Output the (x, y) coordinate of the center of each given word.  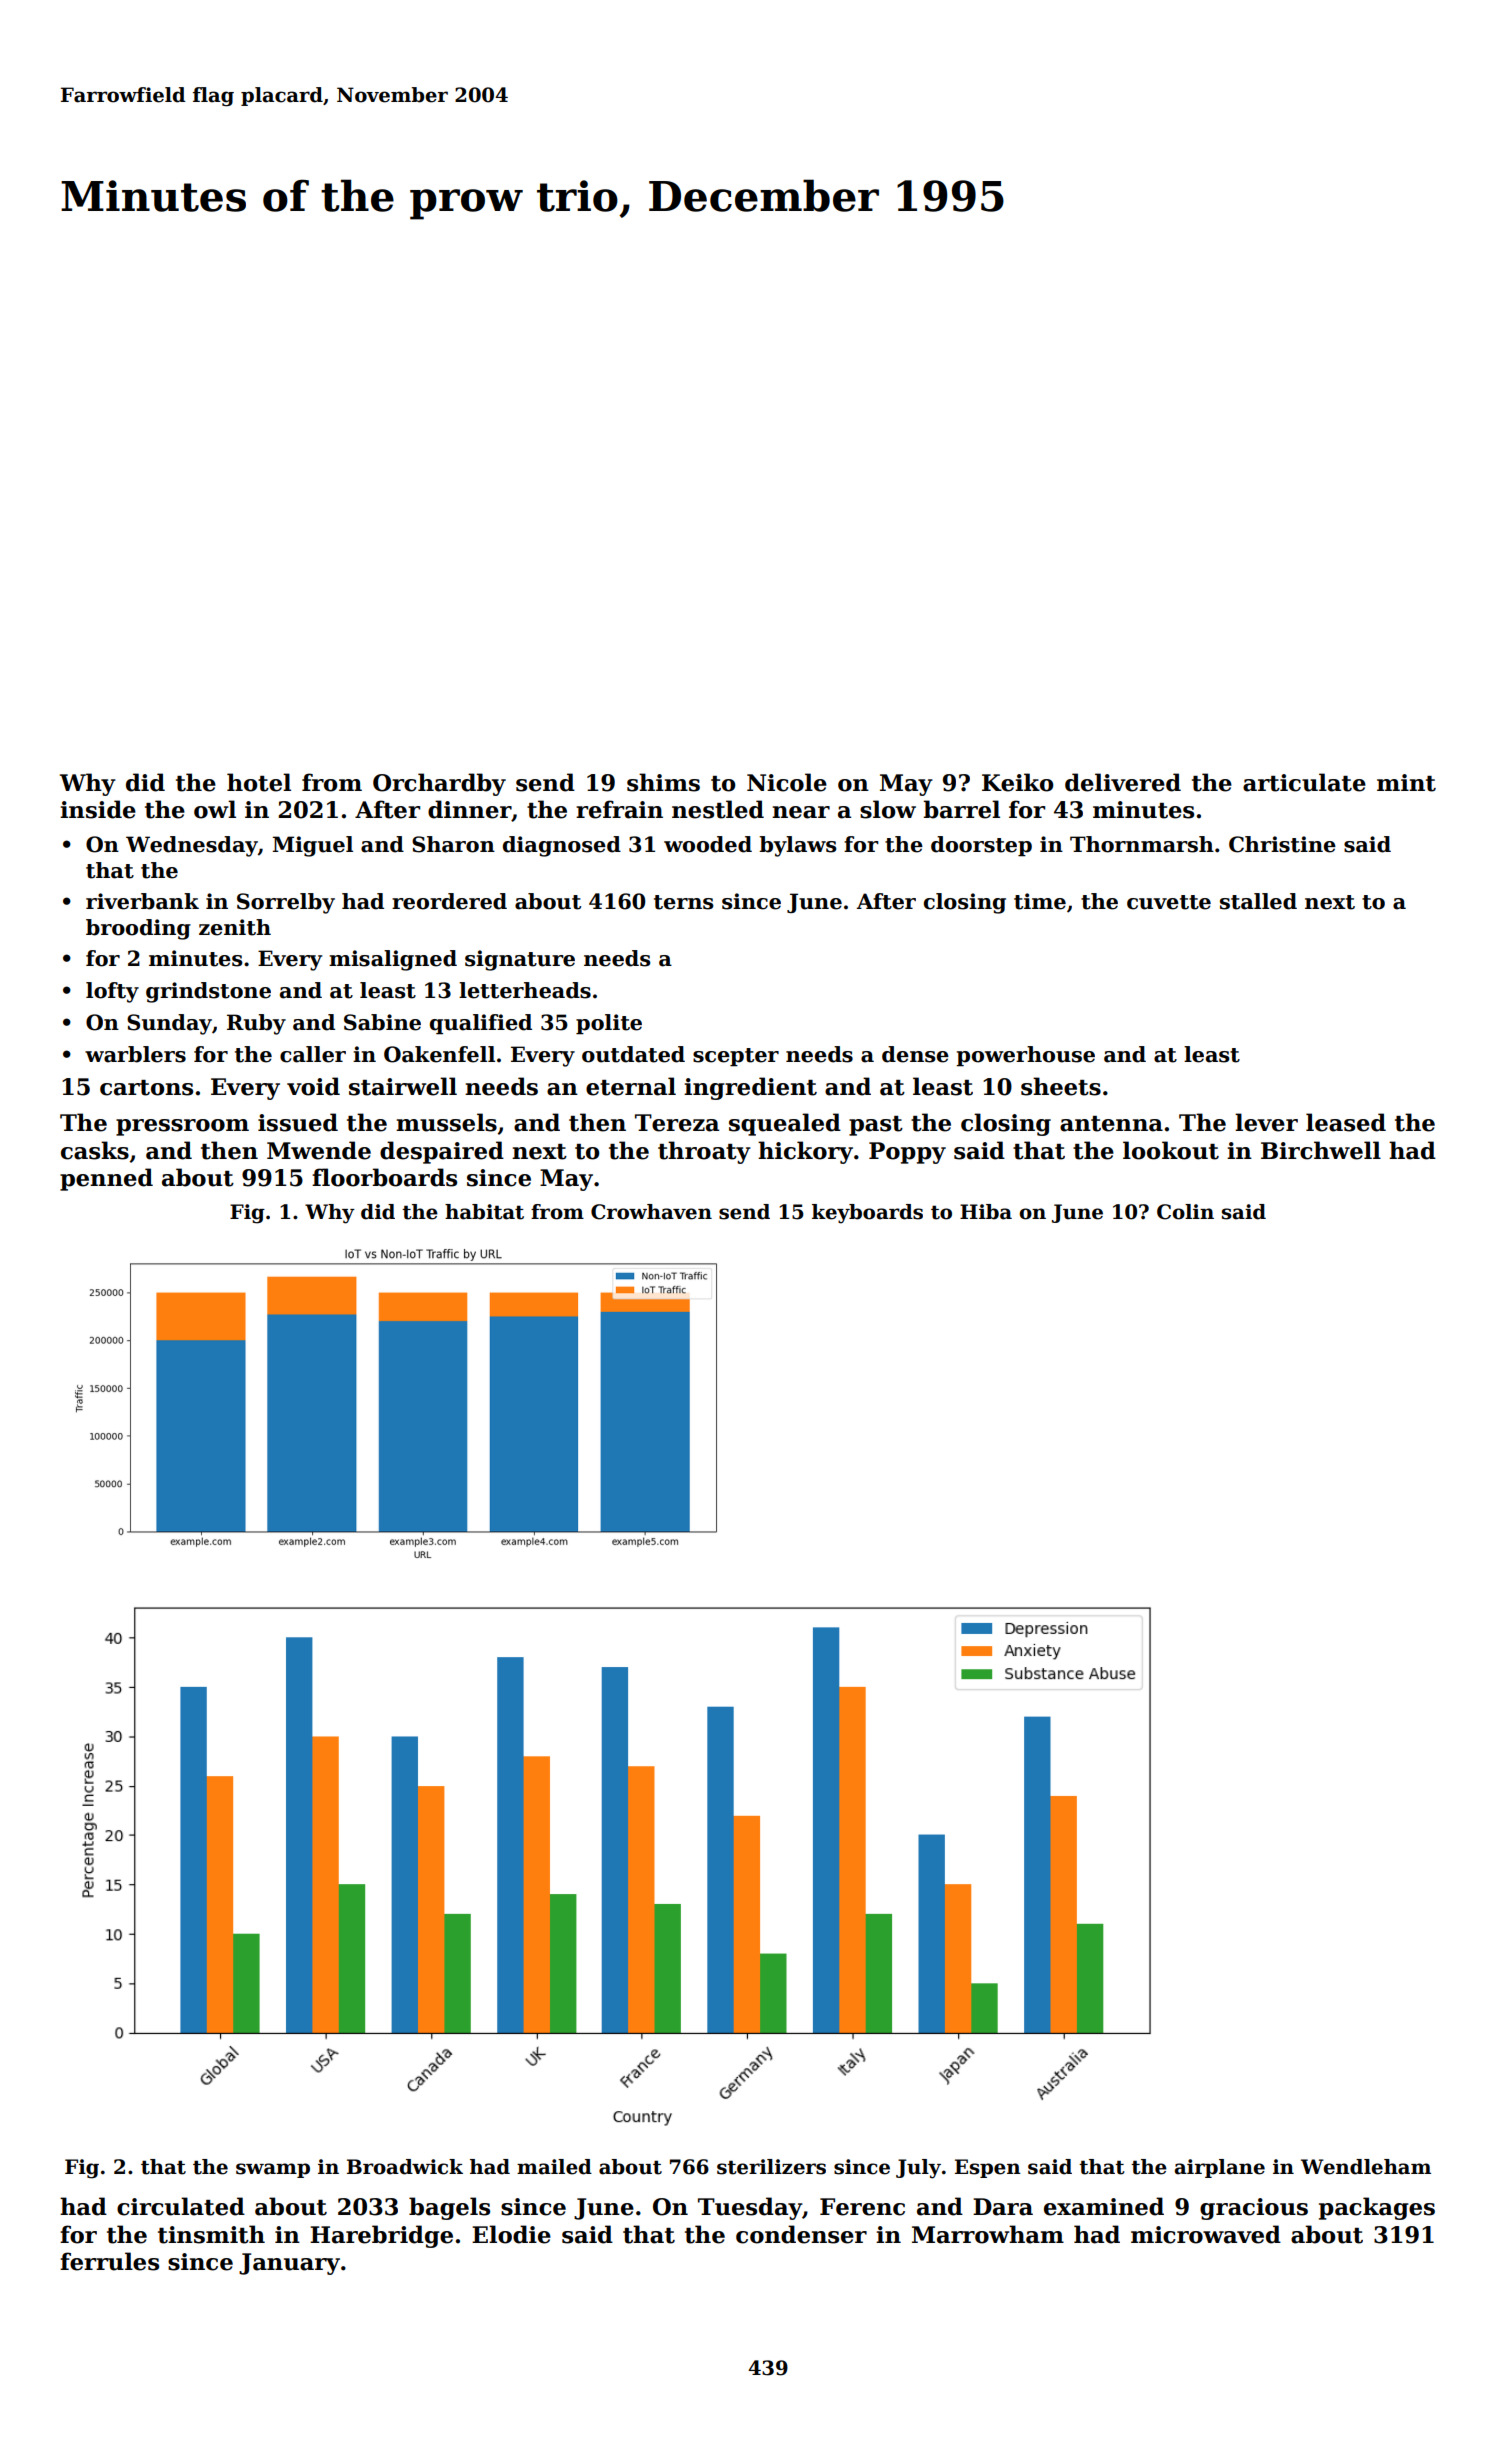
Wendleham (1366, 2167)
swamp (273, 2170)
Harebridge (381, 2236)
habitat (484, 1212)
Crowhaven (651, 1212)
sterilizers (771, 2167)
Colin (1185, 1212)
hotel (259, 782)
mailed (554, 2167)
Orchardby (439, 784)
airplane (1220, 2168)
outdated (633, 1054)
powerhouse (1025, 1056)
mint (1406, 783)
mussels (446, 1122)
